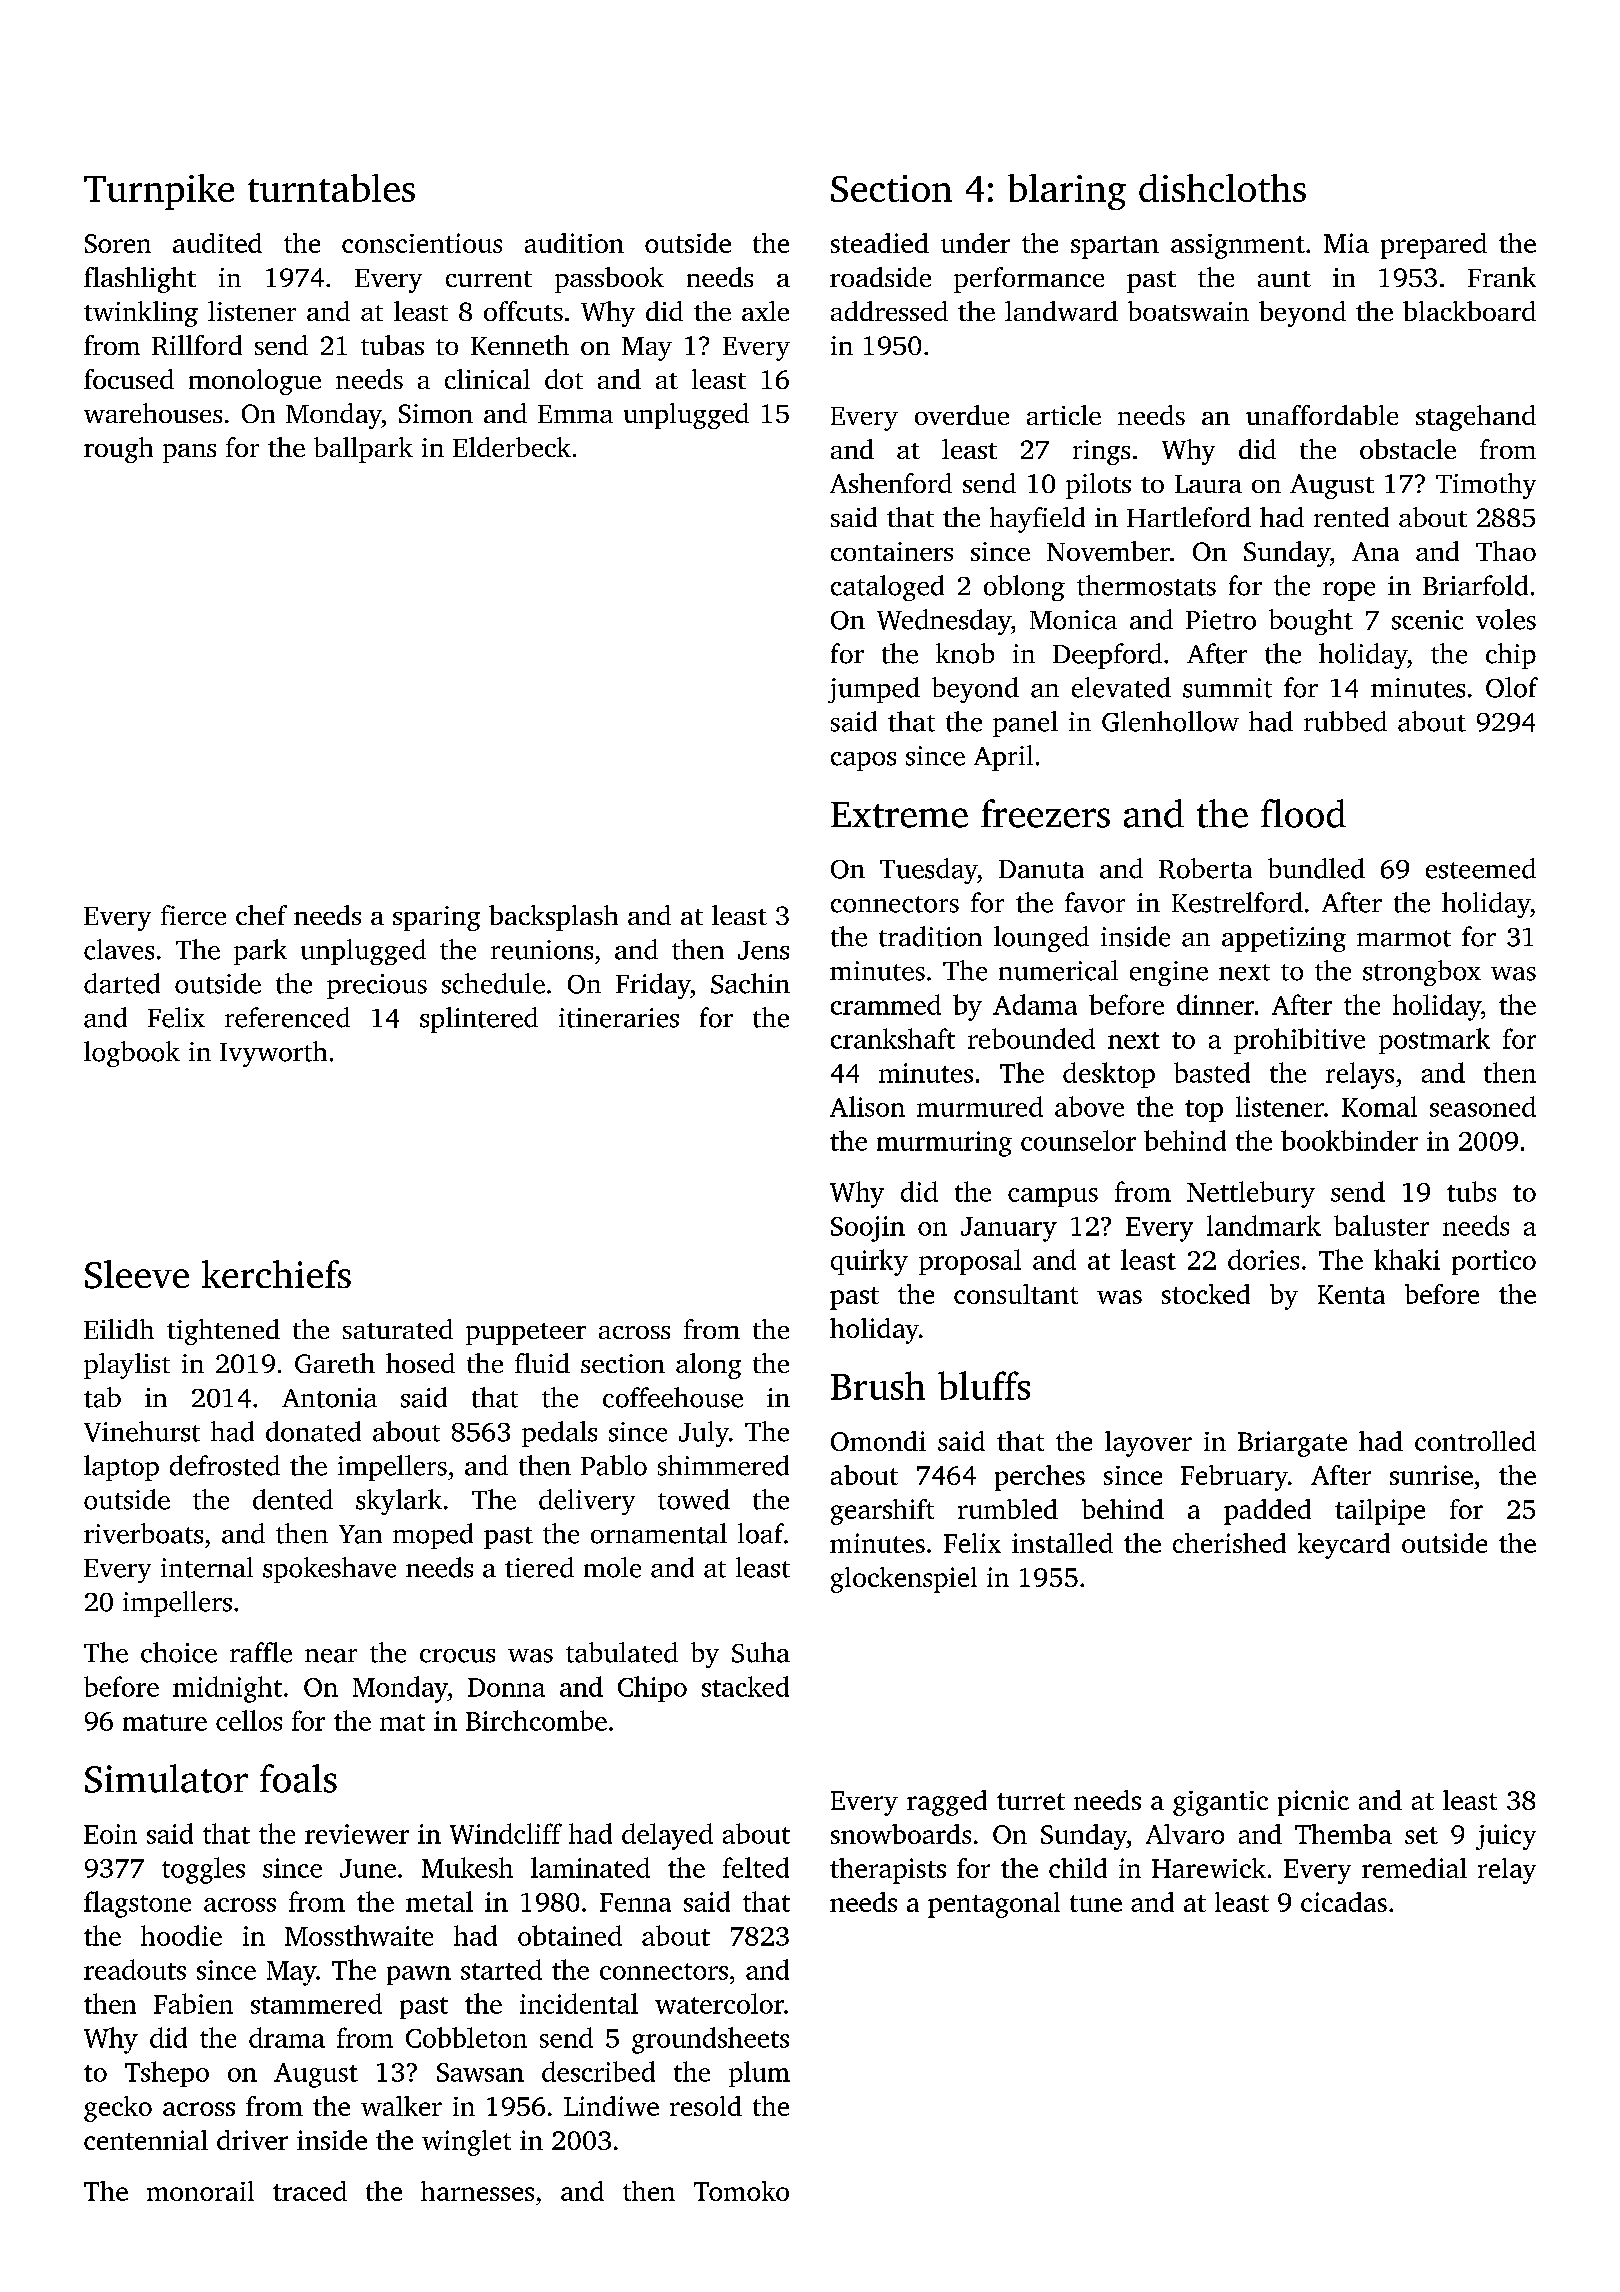 The image size is (1620, 2292). Describe the element at coordinates (574, 243) in the screenshot. I see `audition` at that location.
